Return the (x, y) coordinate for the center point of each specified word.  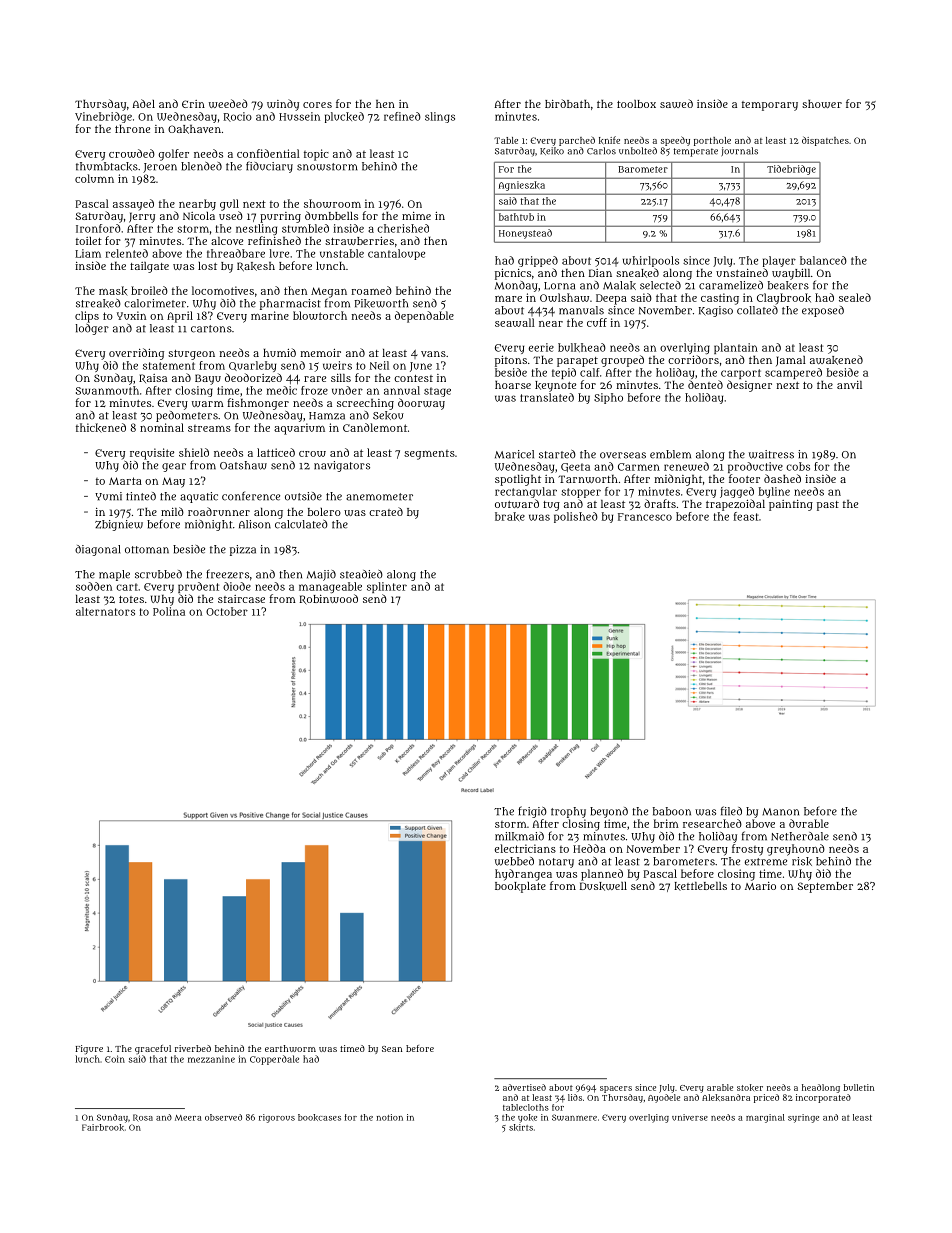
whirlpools (651, 261)
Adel (144, 103)
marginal (765, 1118)
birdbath (567, 103)
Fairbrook (103, 1127)
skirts (521, 1127)
